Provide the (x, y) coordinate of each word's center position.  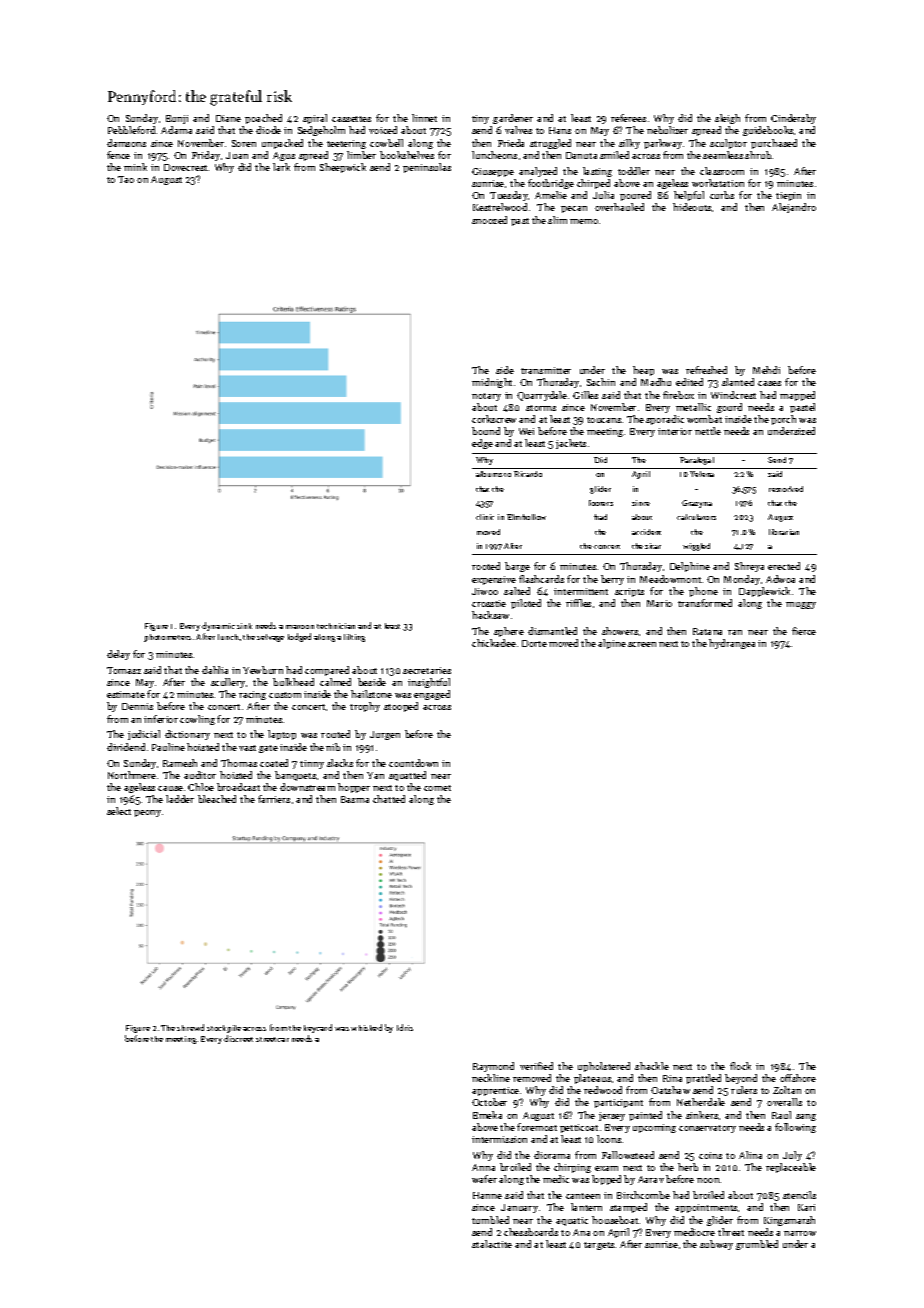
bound (486, 431)
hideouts (692, 207)
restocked (786, 489)
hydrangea (732, 644)
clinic (485, 517)
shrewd (190, 1027)
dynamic (218, 626)
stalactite (492, 1244)
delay (118, 655)
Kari (806, 1207)
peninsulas (427, 168)
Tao (126, 179)
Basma (355, 799)
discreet (238, 1038)
